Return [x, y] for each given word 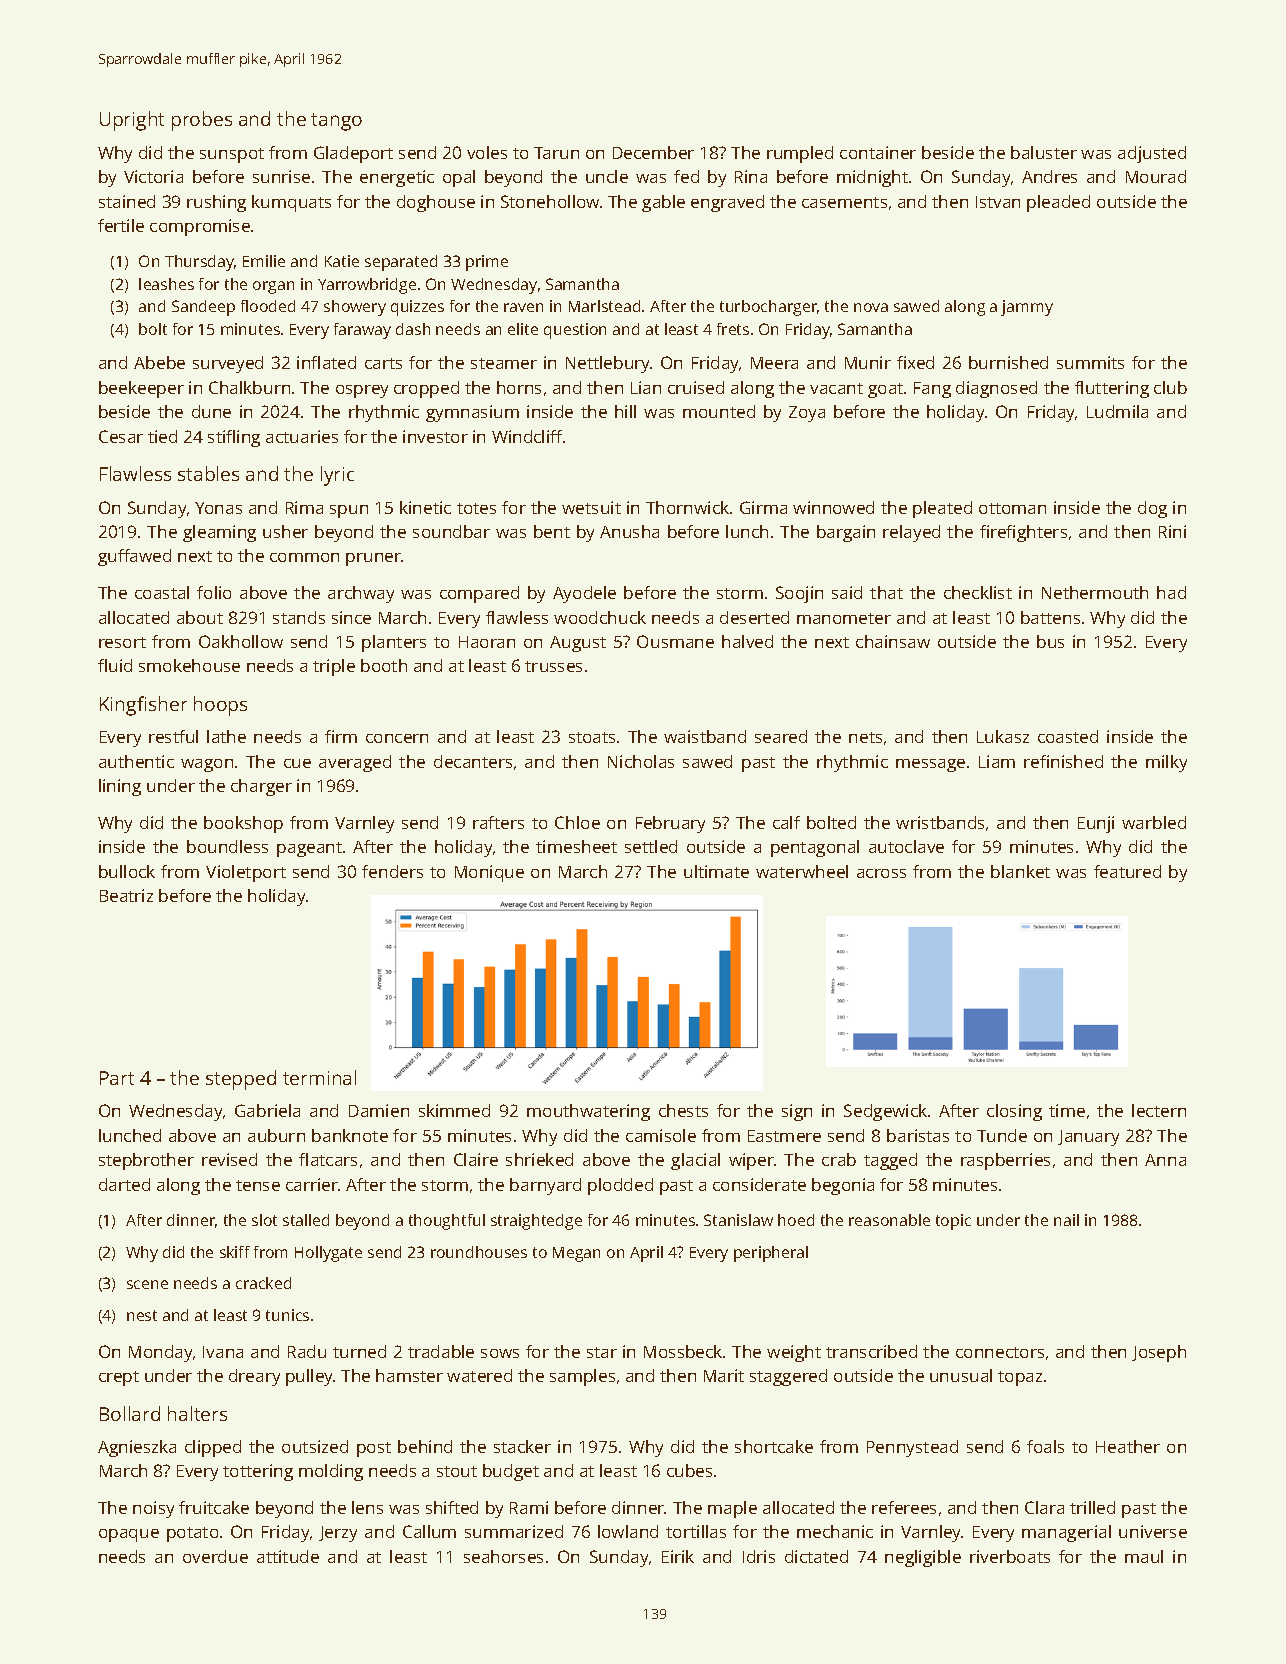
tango [336, 122]
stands [299, 617]
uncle [607, 176]
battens [1050, 617]
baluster [1044, 152]
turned [359, 1351]
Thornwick [687, 507]
